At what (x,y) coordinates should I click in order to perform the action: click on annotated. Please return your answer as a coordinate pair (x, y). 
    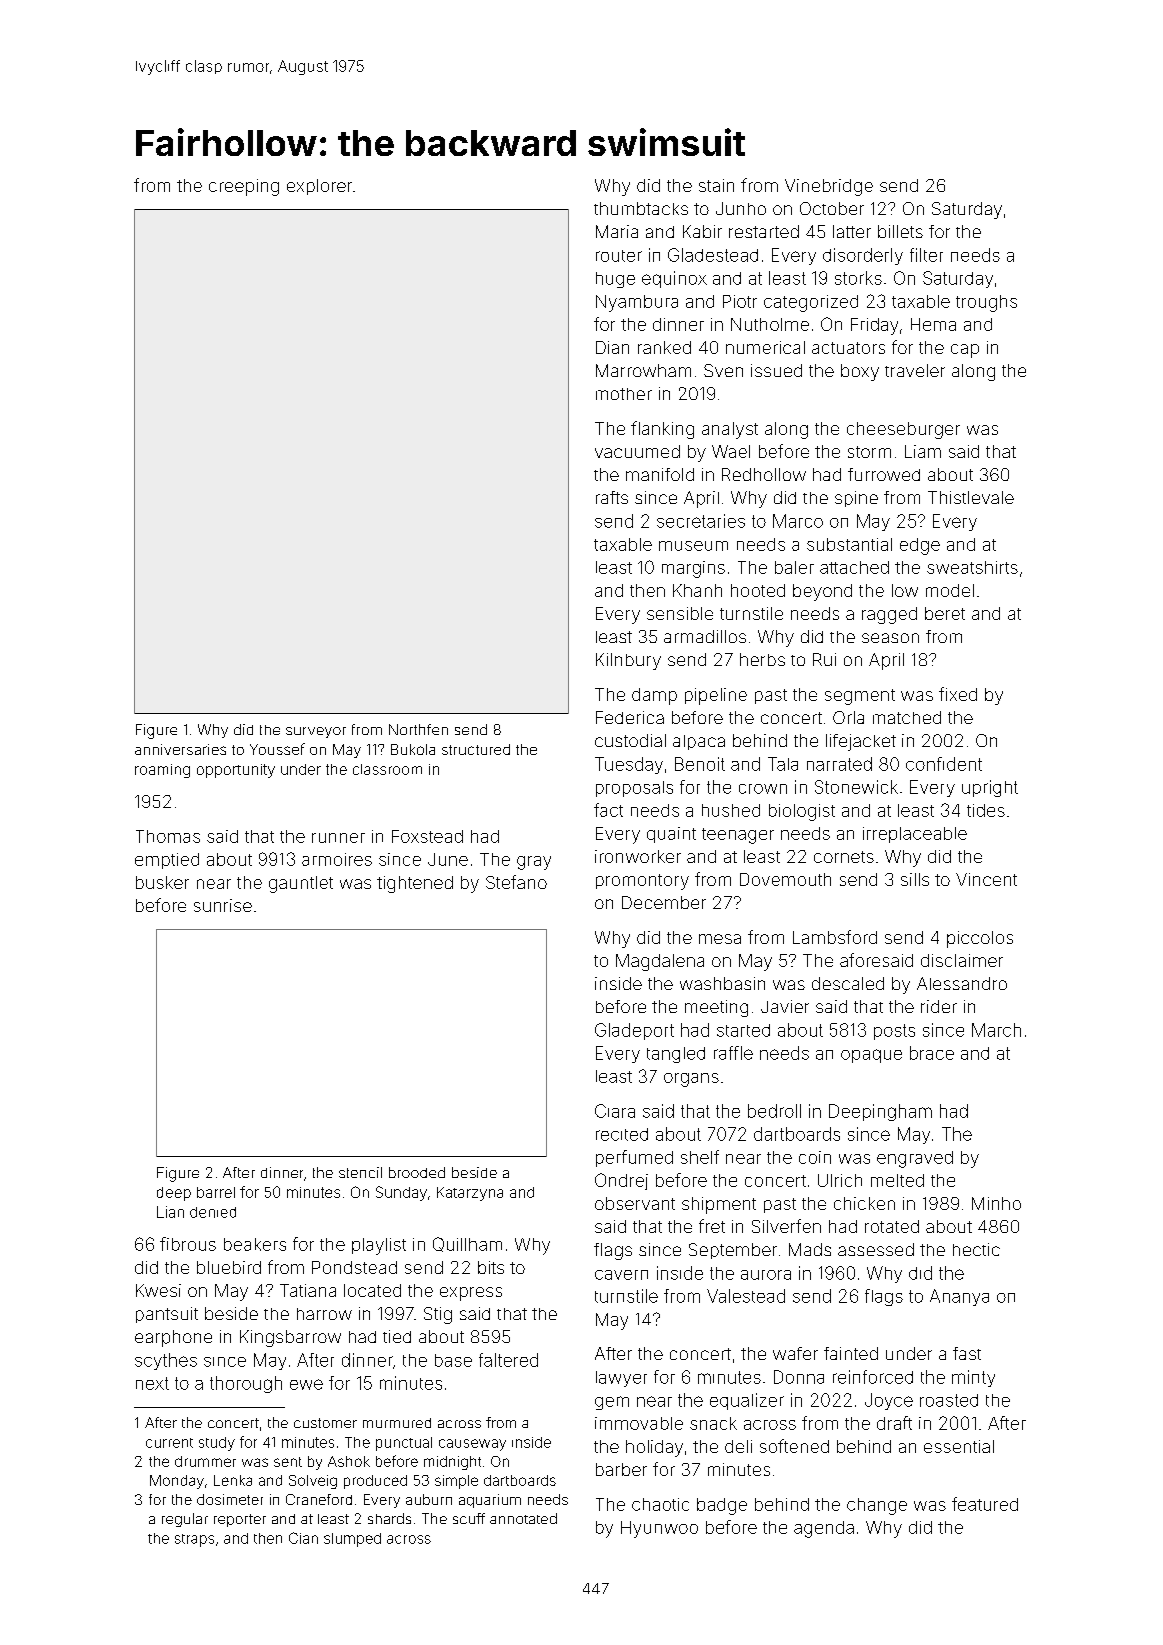
    Looking at the image, I should click on (523, 1518).
